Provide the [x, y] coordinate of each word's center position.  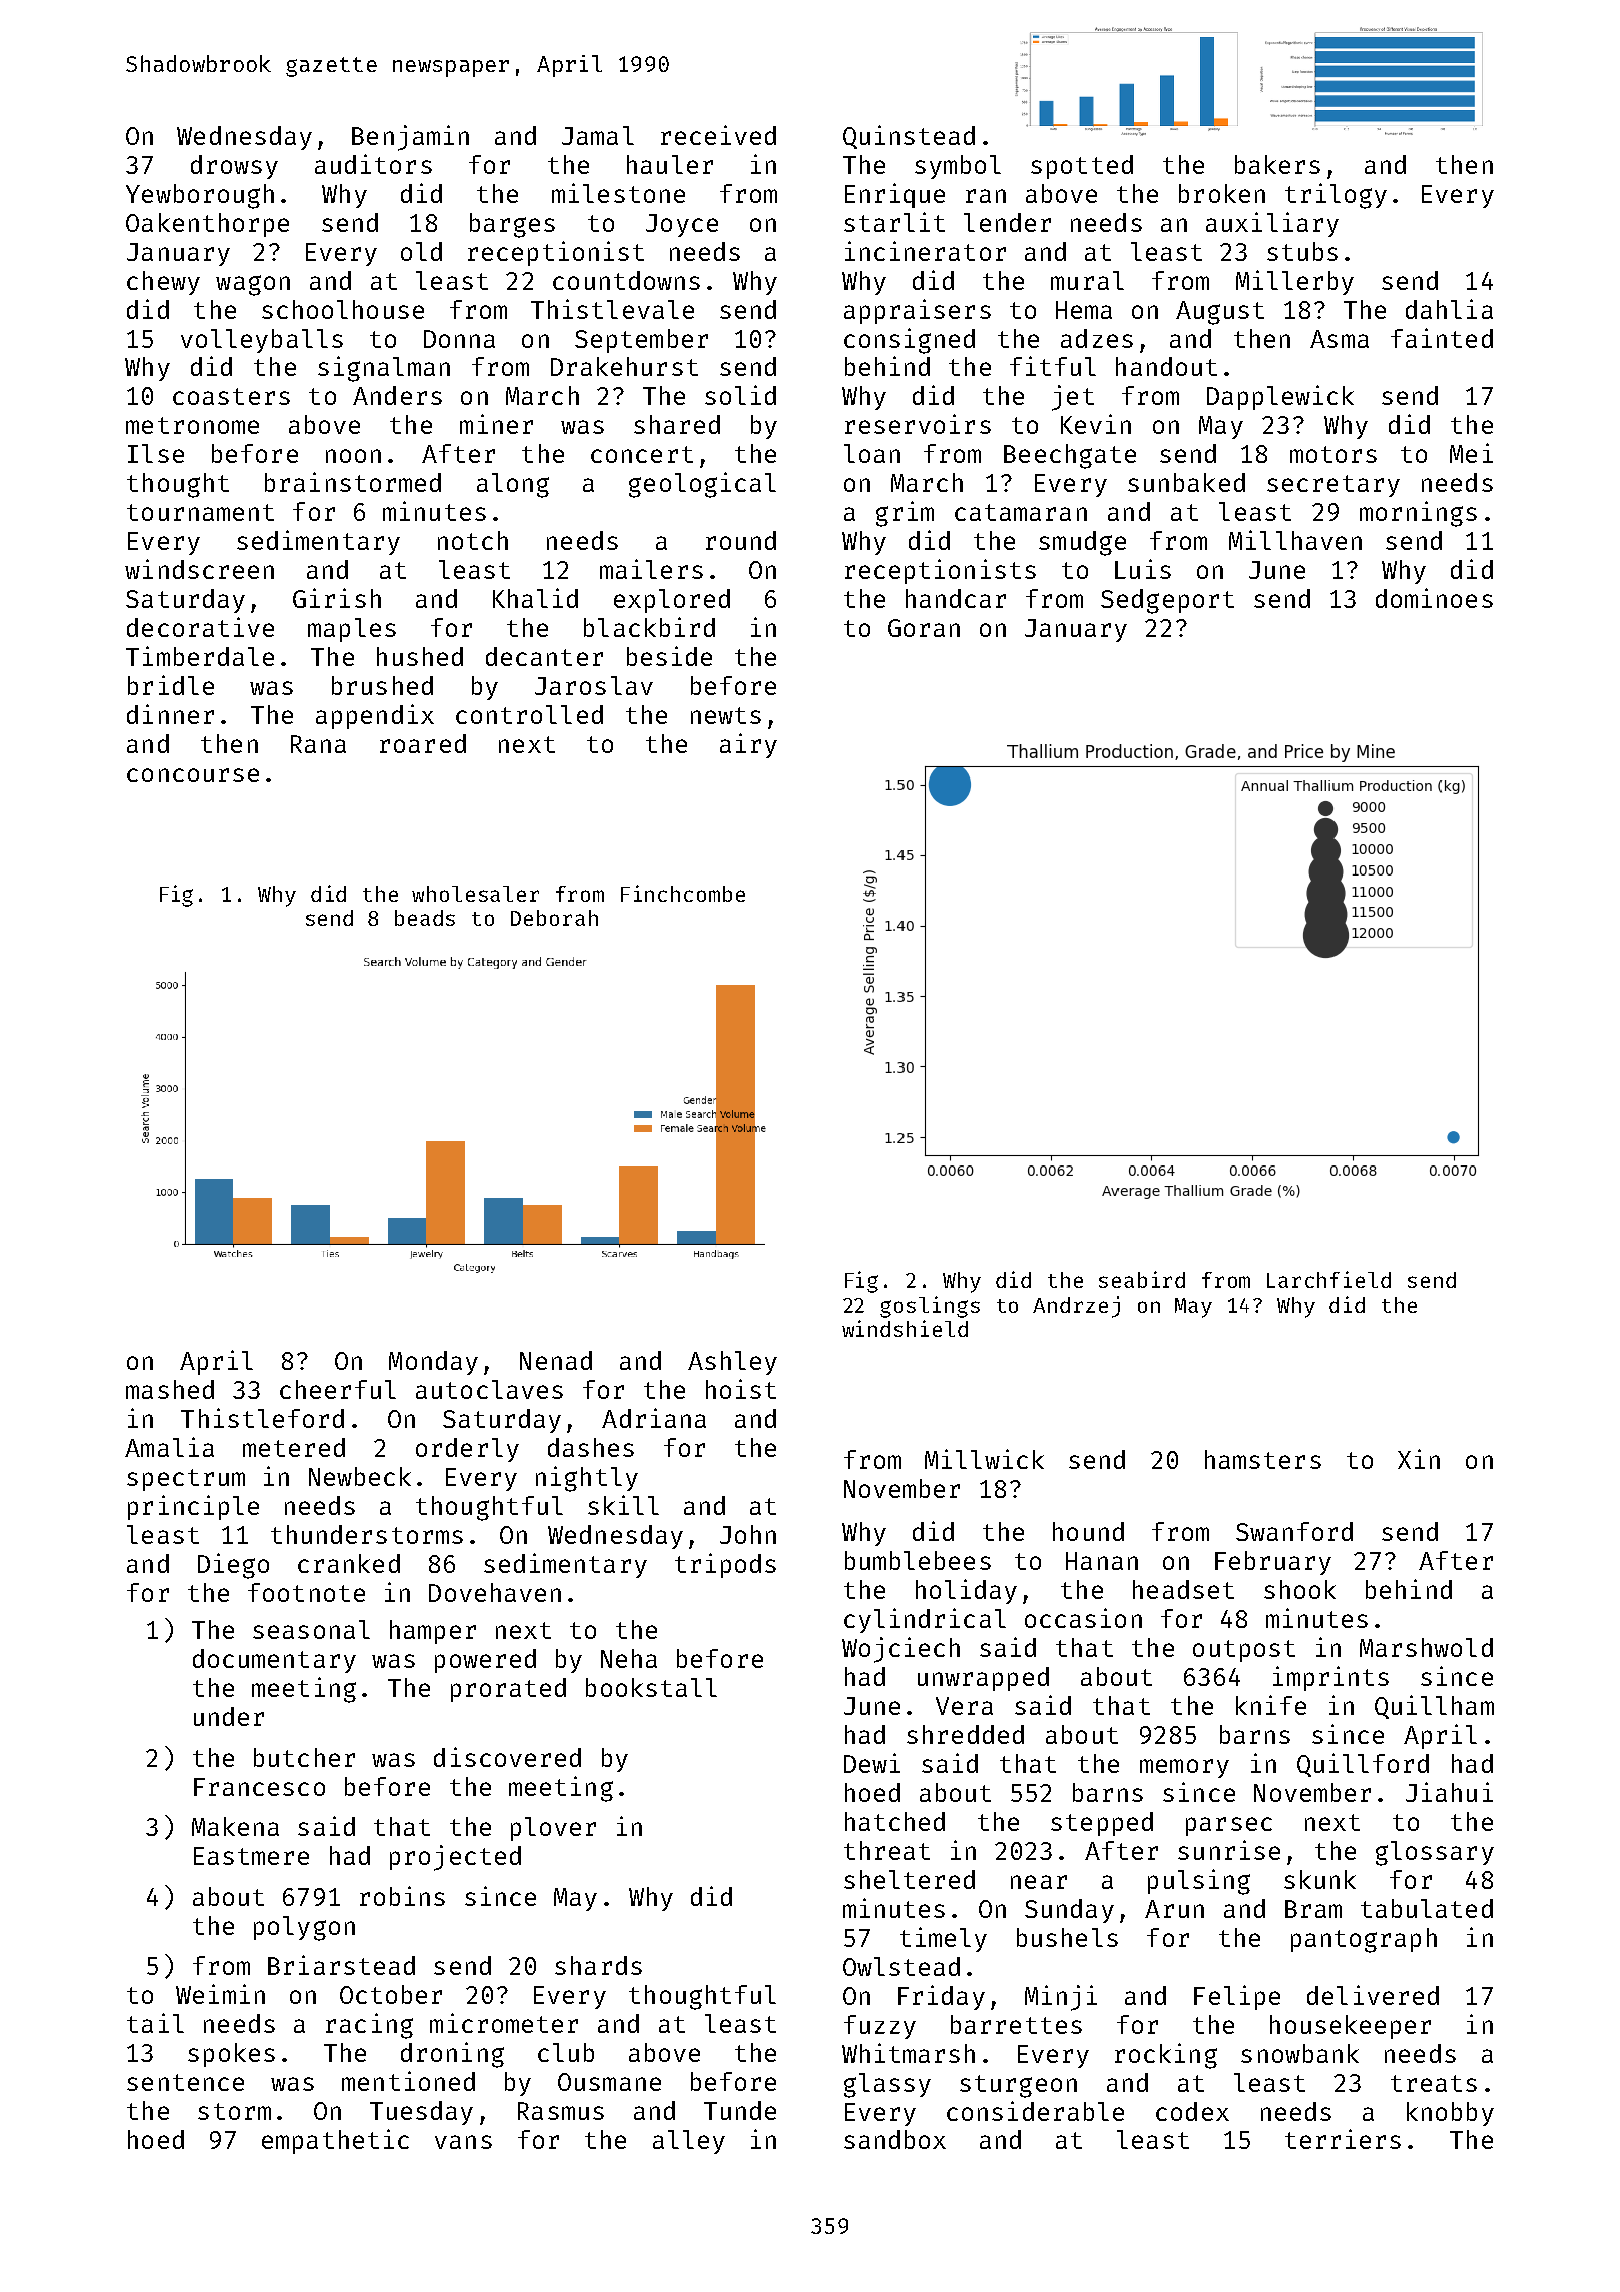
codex [1192, 2111]
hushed [420, 656]
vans [463, 2142]
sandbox [895, 2139]
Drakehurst [624, 366]
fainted [1442, 338]
